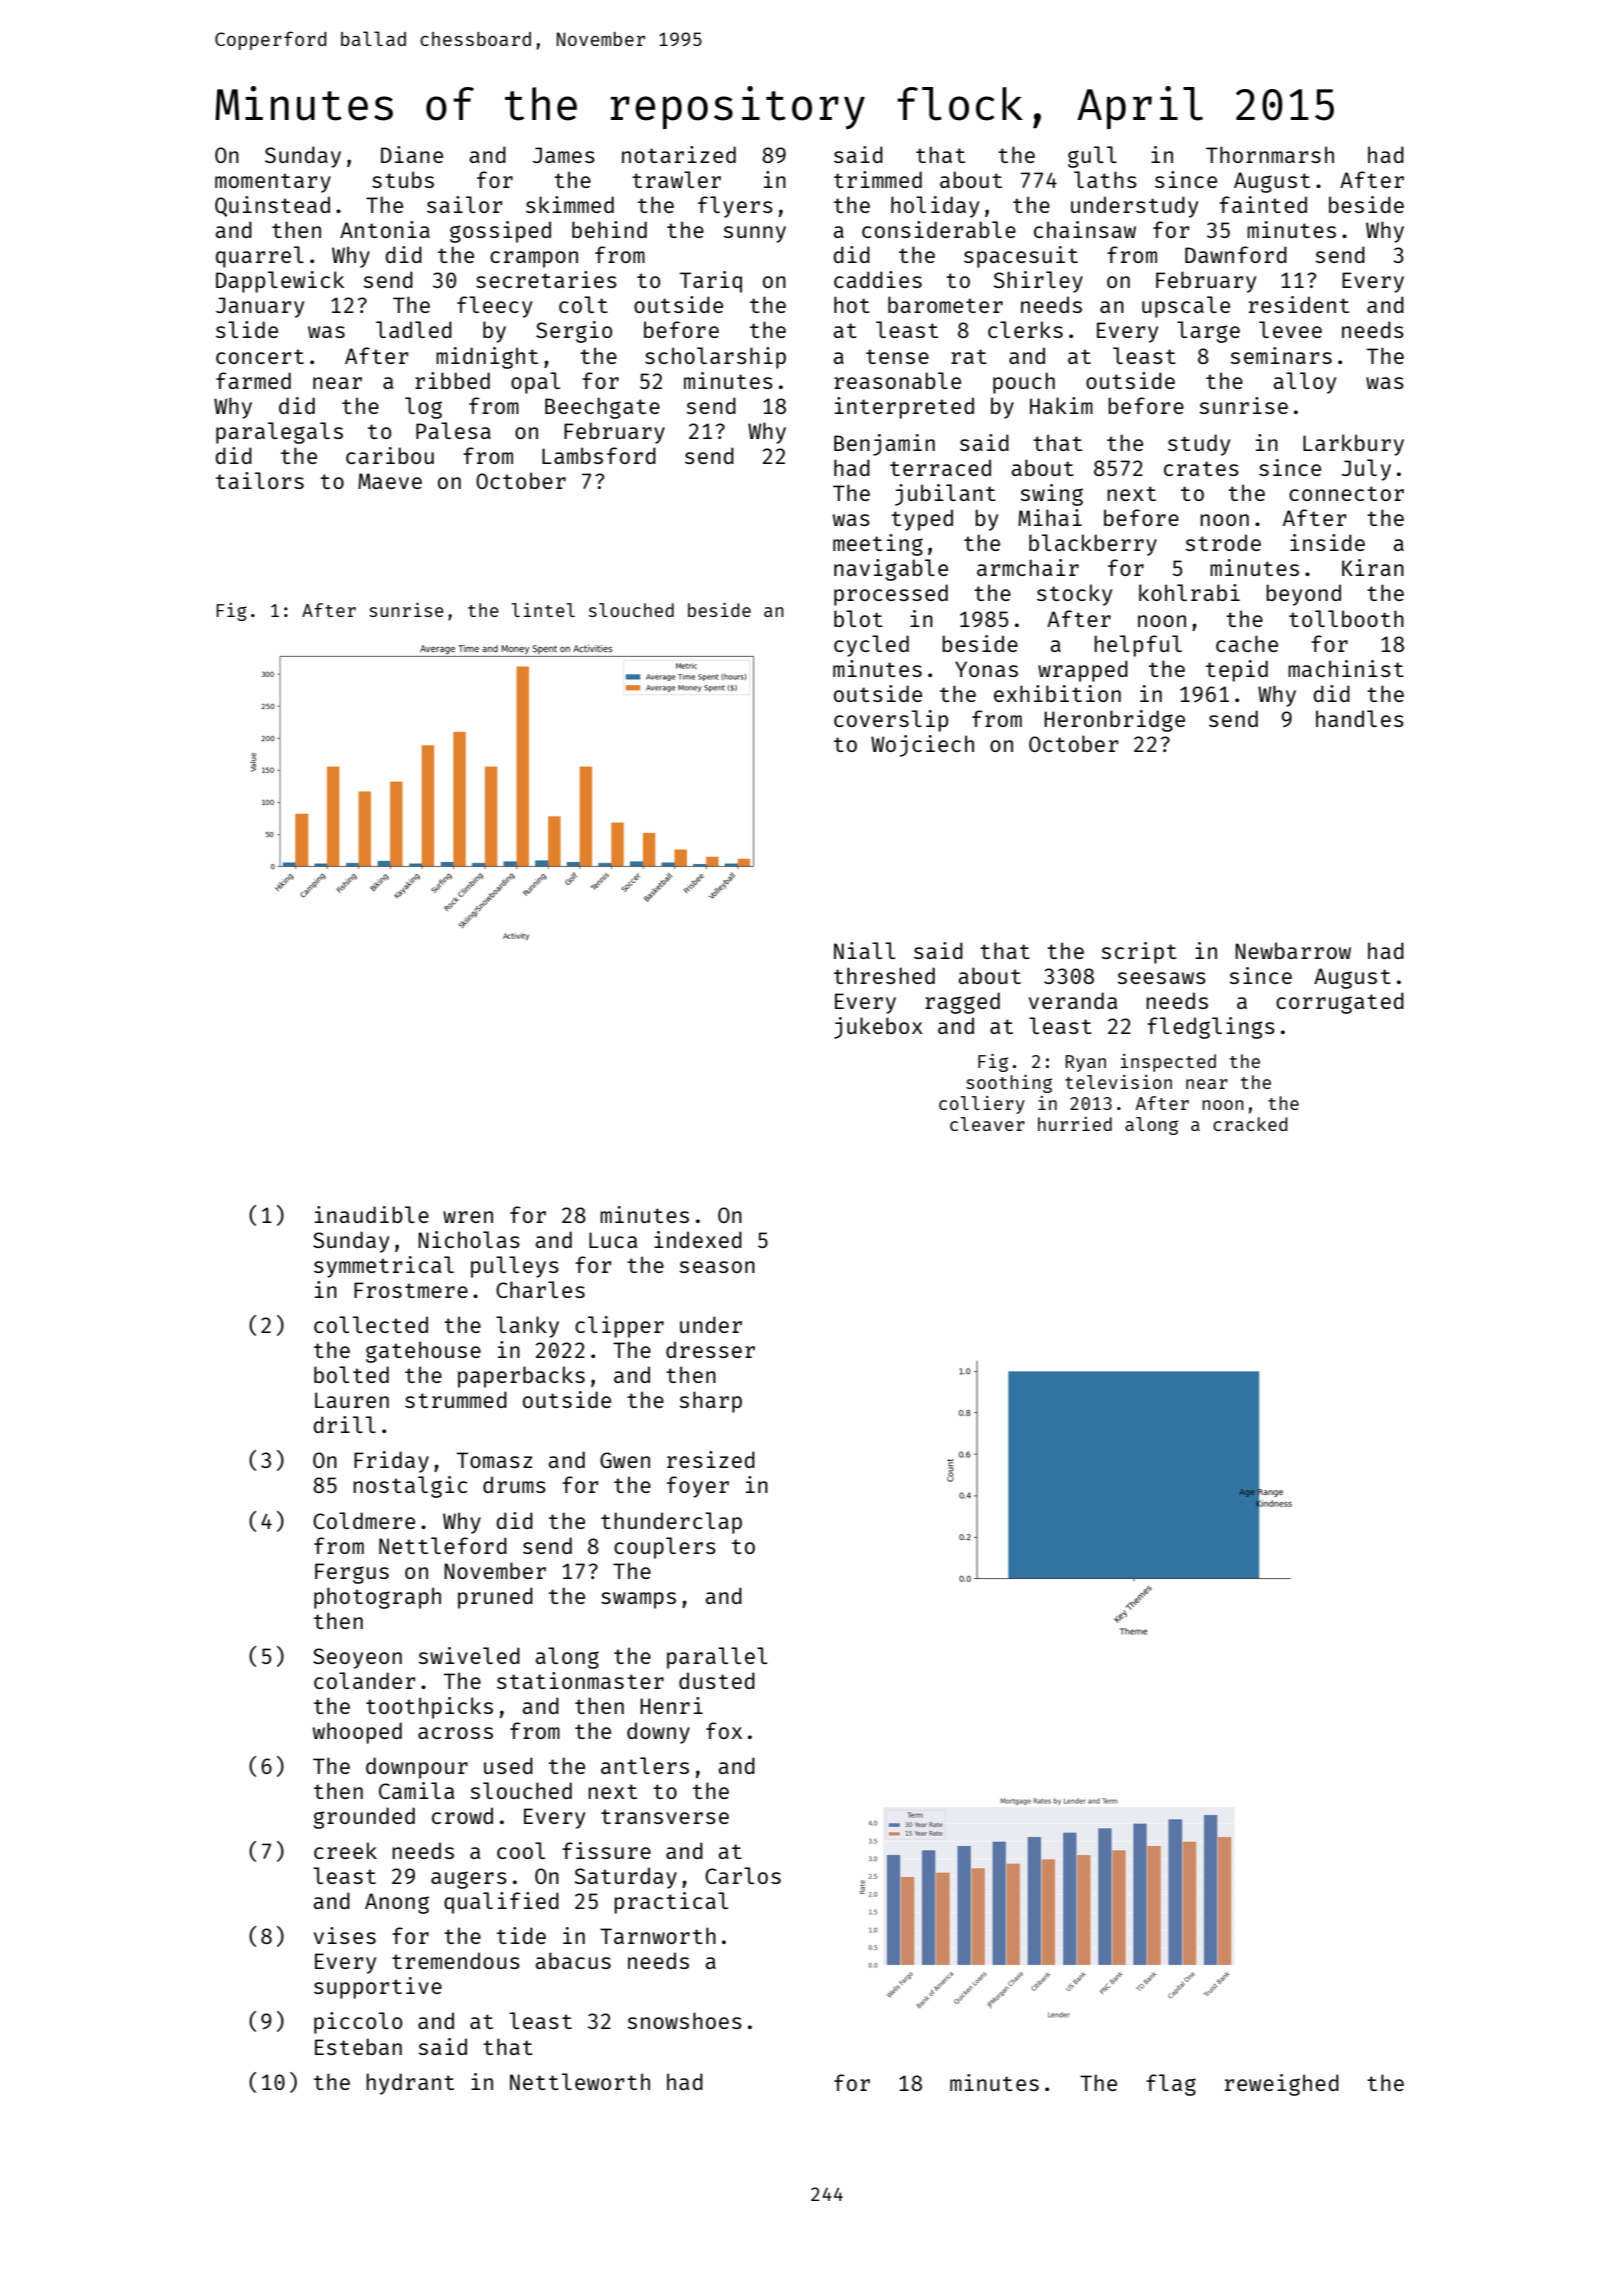 The width and height of the screenshot is (1620, 2292). I want to click on handles, so click(1360, 718).
